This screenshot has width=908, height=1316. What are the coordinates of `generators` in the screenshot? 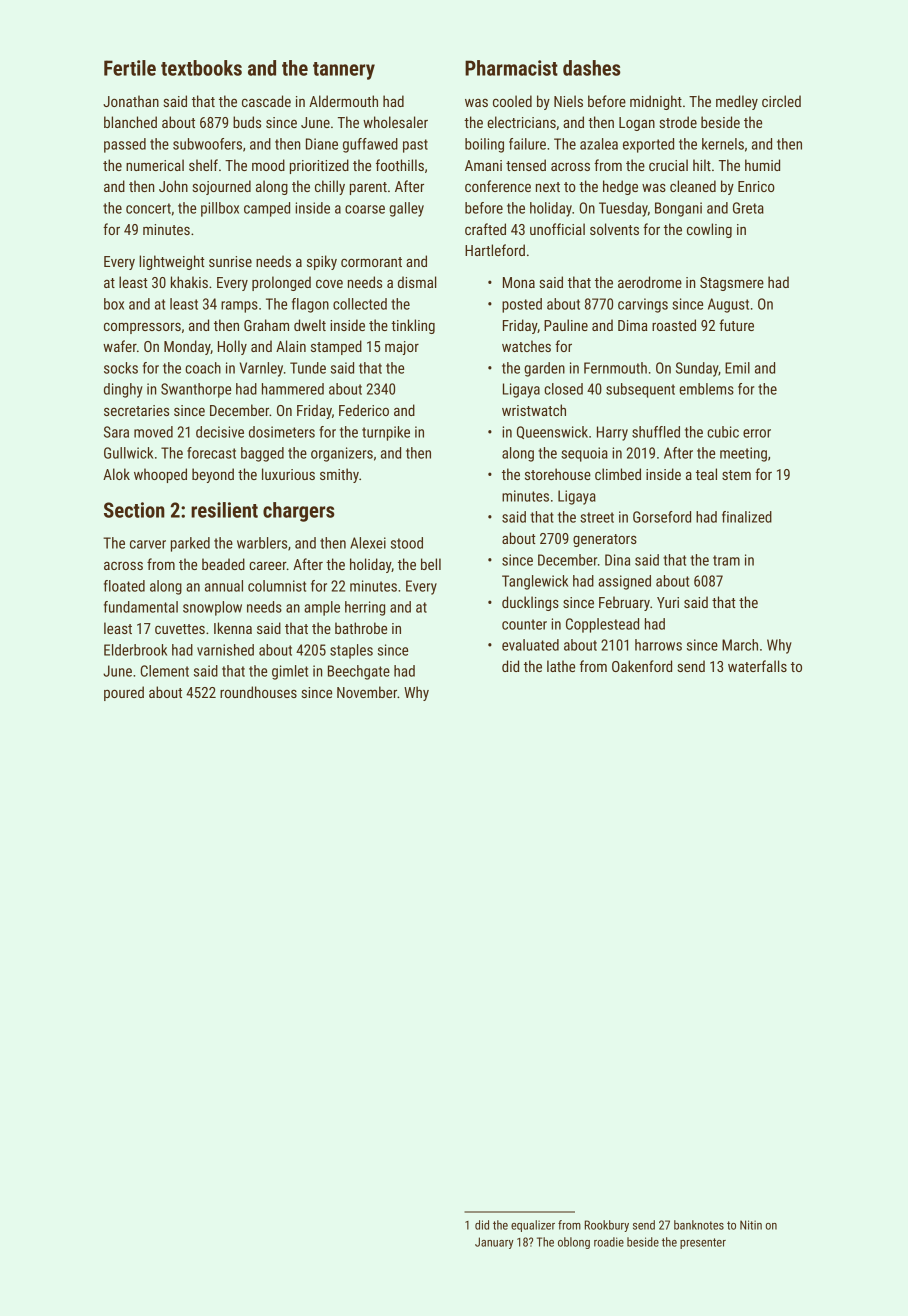 It's located at (605, 540).
